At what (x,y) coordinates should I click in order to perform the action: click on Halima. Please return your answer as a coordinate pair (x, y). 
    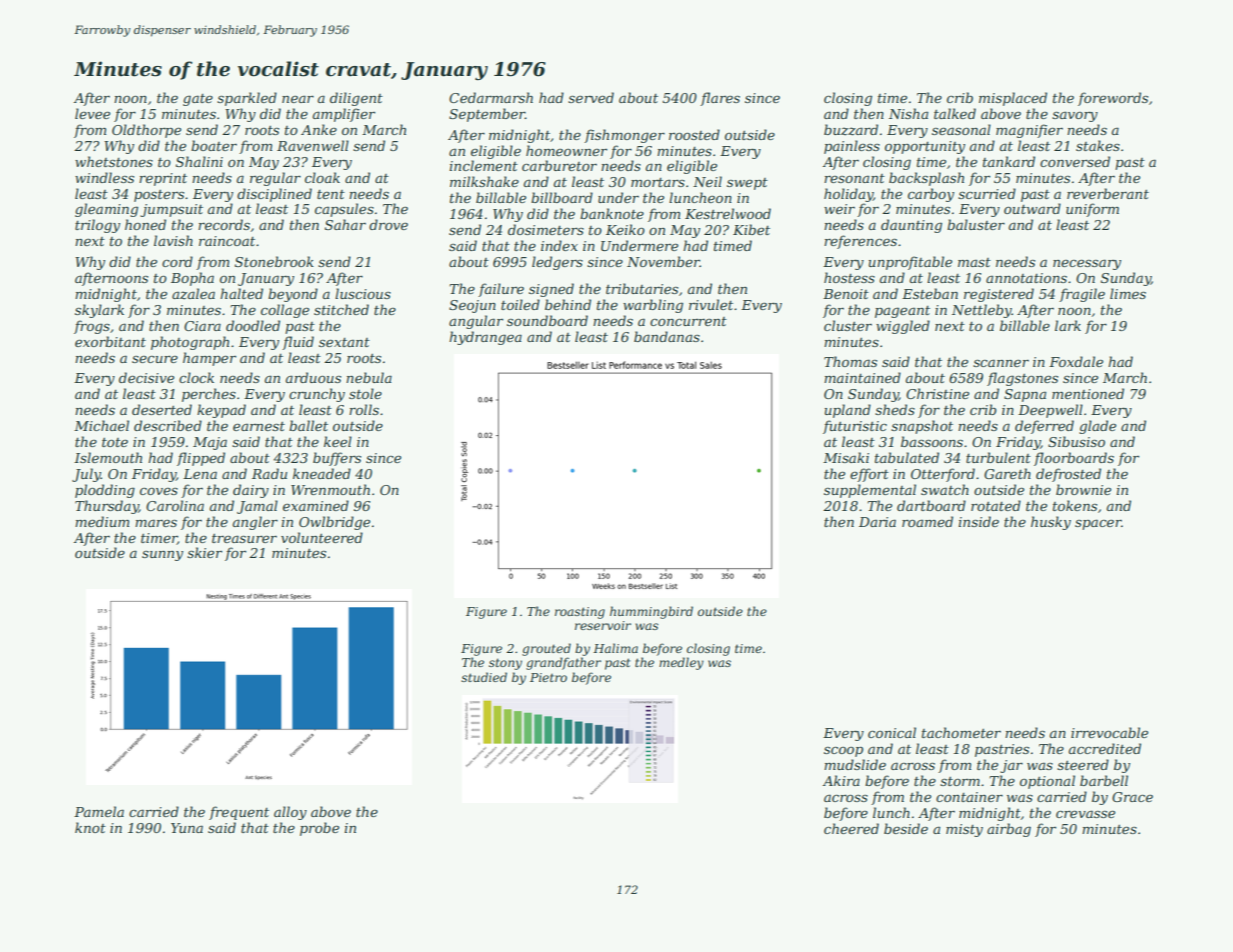
    Looking at the image, I should click on (615, 648).
